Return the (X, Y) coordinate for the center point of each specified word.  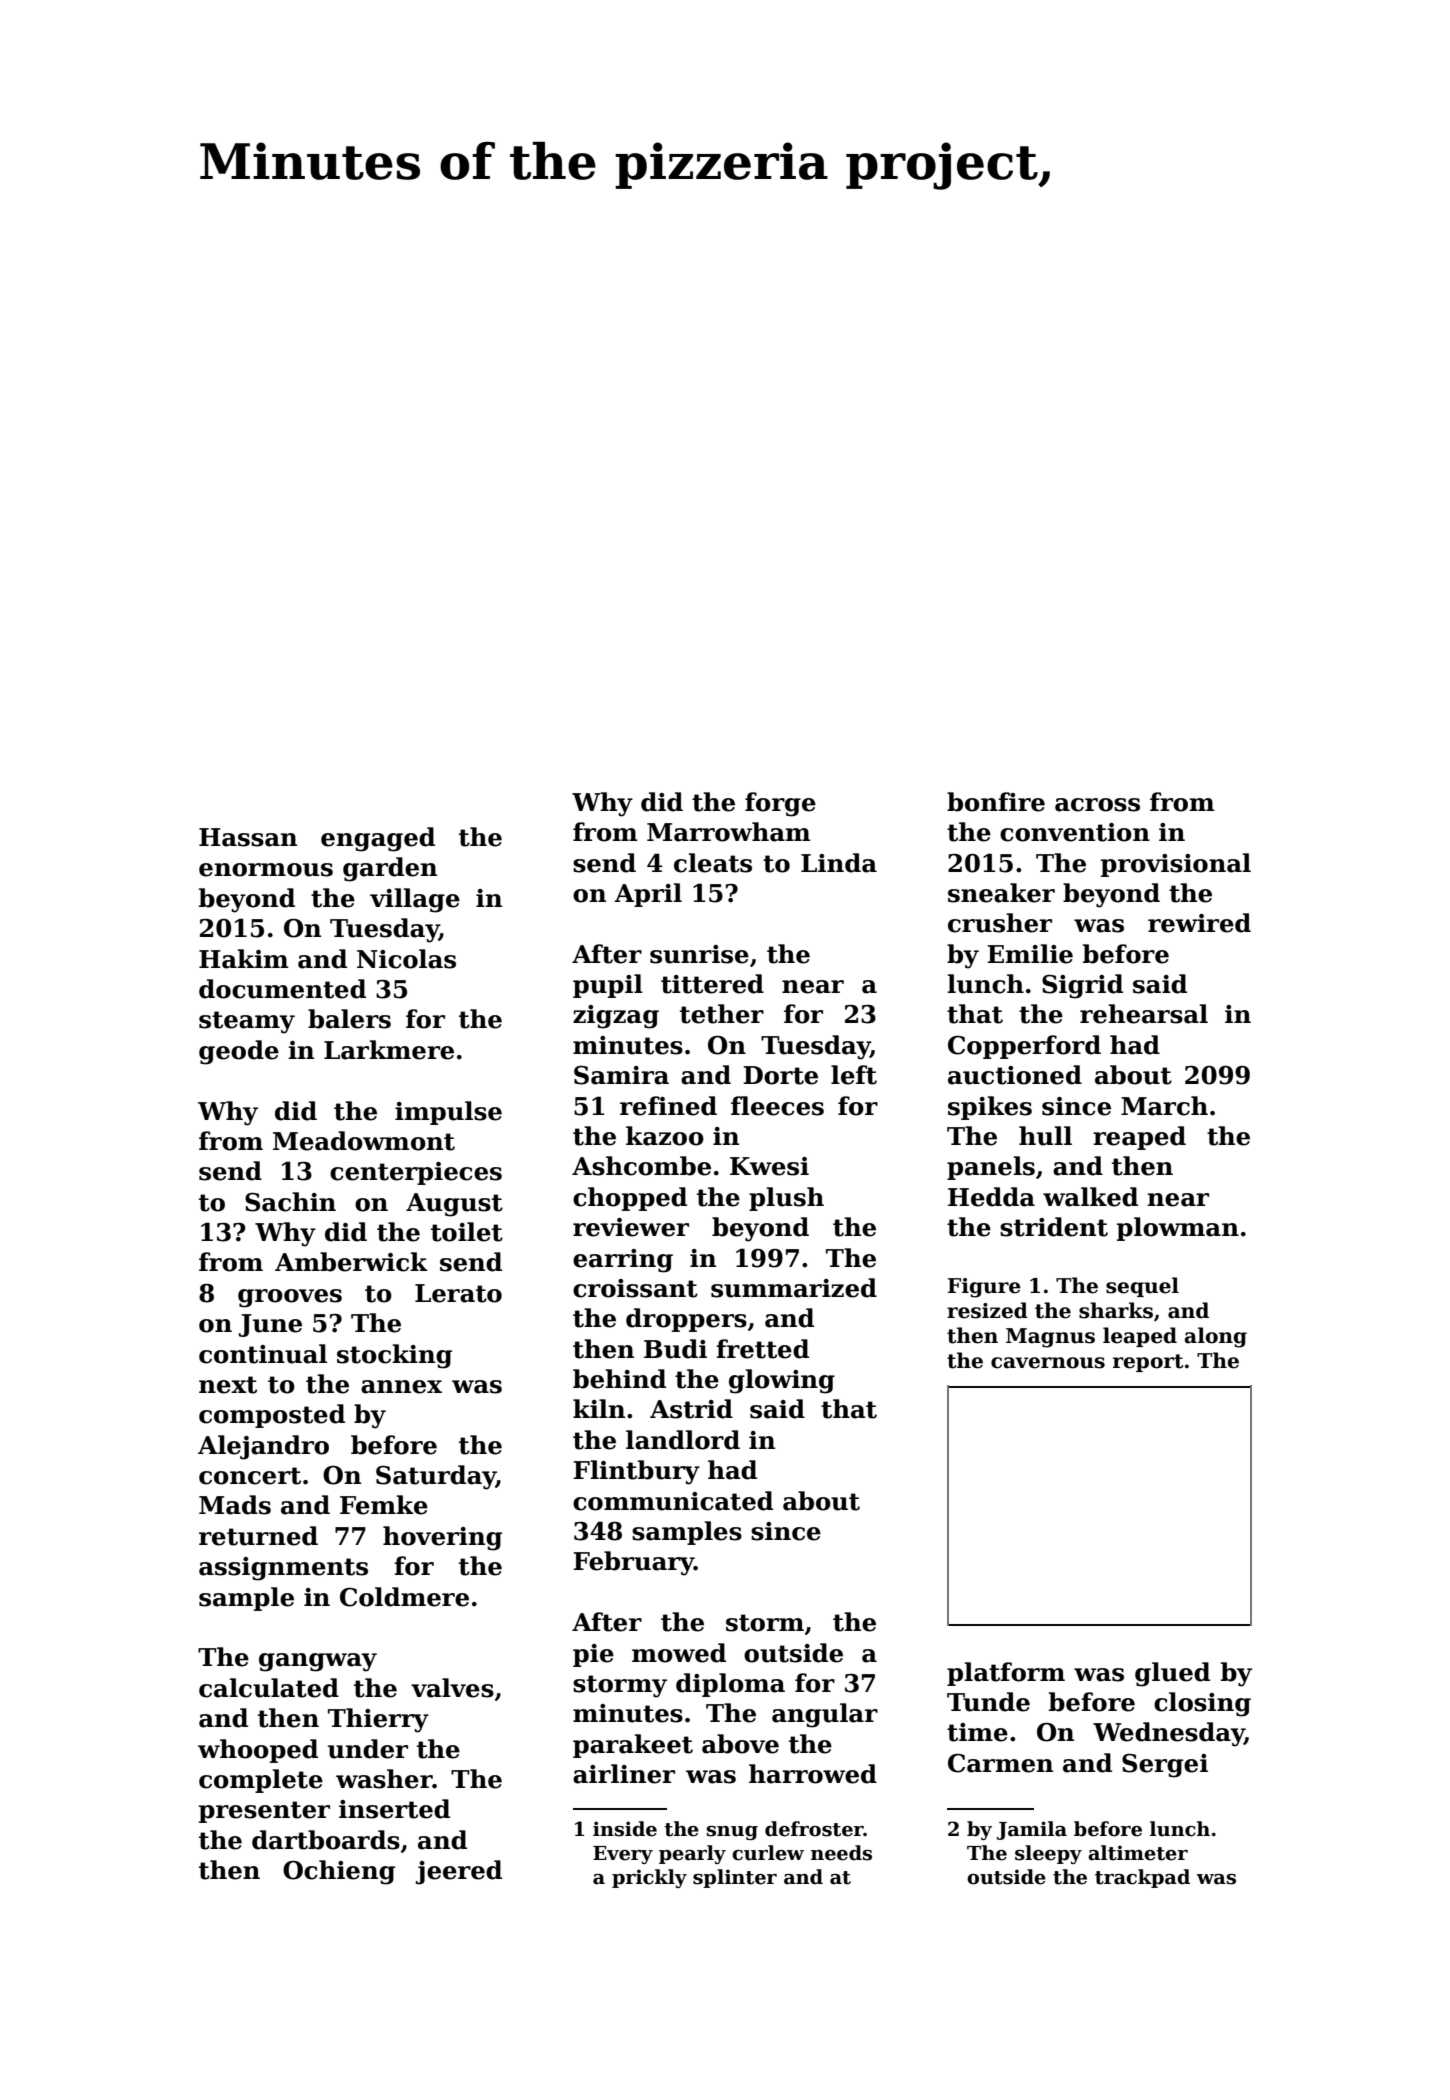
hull (1045, 1136)
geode (239, 1052)
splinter (735, 1878)
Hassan (248, 837)
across (1097, 805)
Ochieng (339, 1872)
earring (623, 1261)
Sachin (290, 1202)
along (1216, 1337)
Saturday (436, 1477)
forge (780, 804)
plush (786, 1199)
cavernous (1048, 1363)
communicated (673, 1501)
